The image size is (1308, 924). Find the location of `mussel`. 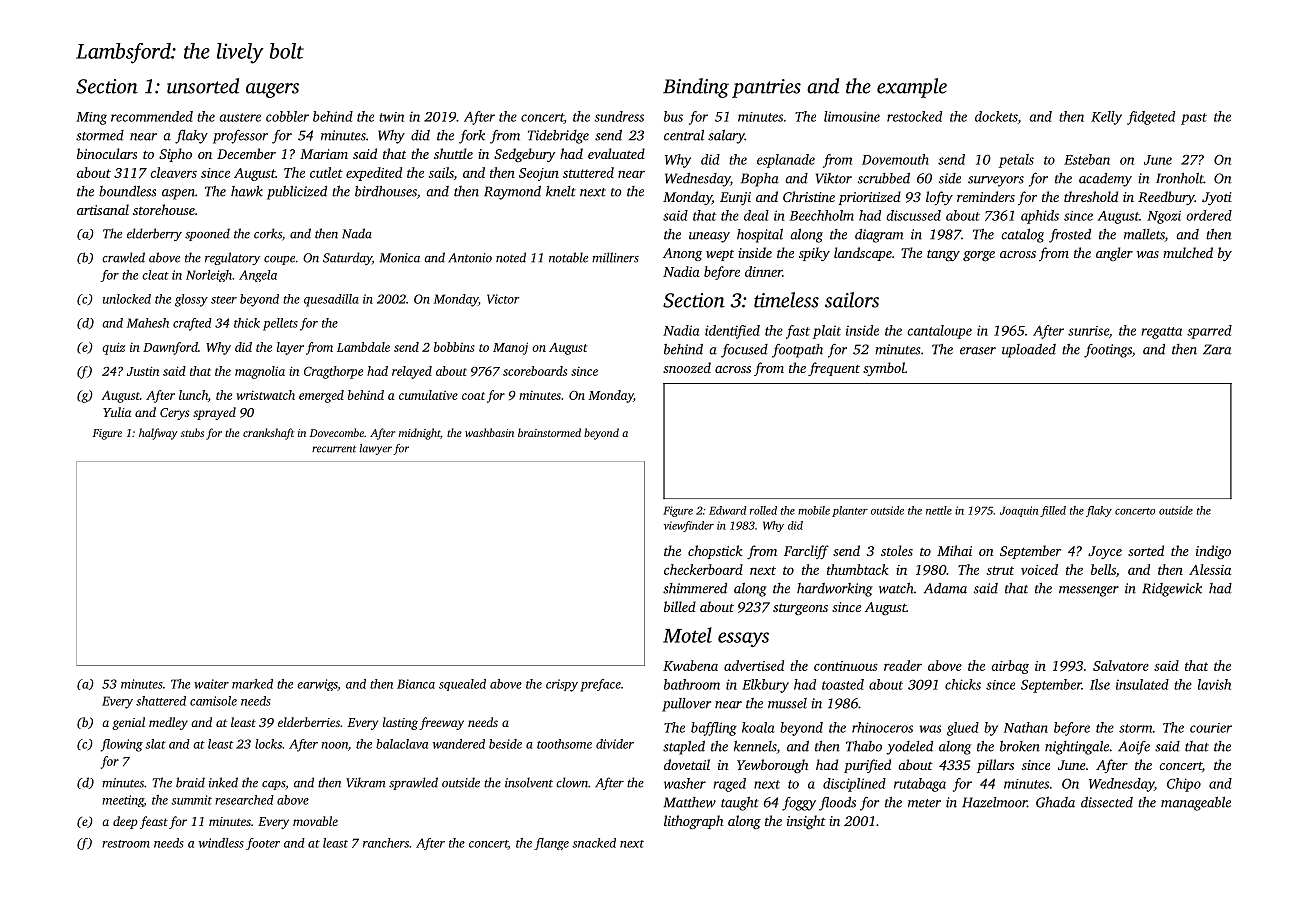

mussel is located at coordinates (787, 703).
